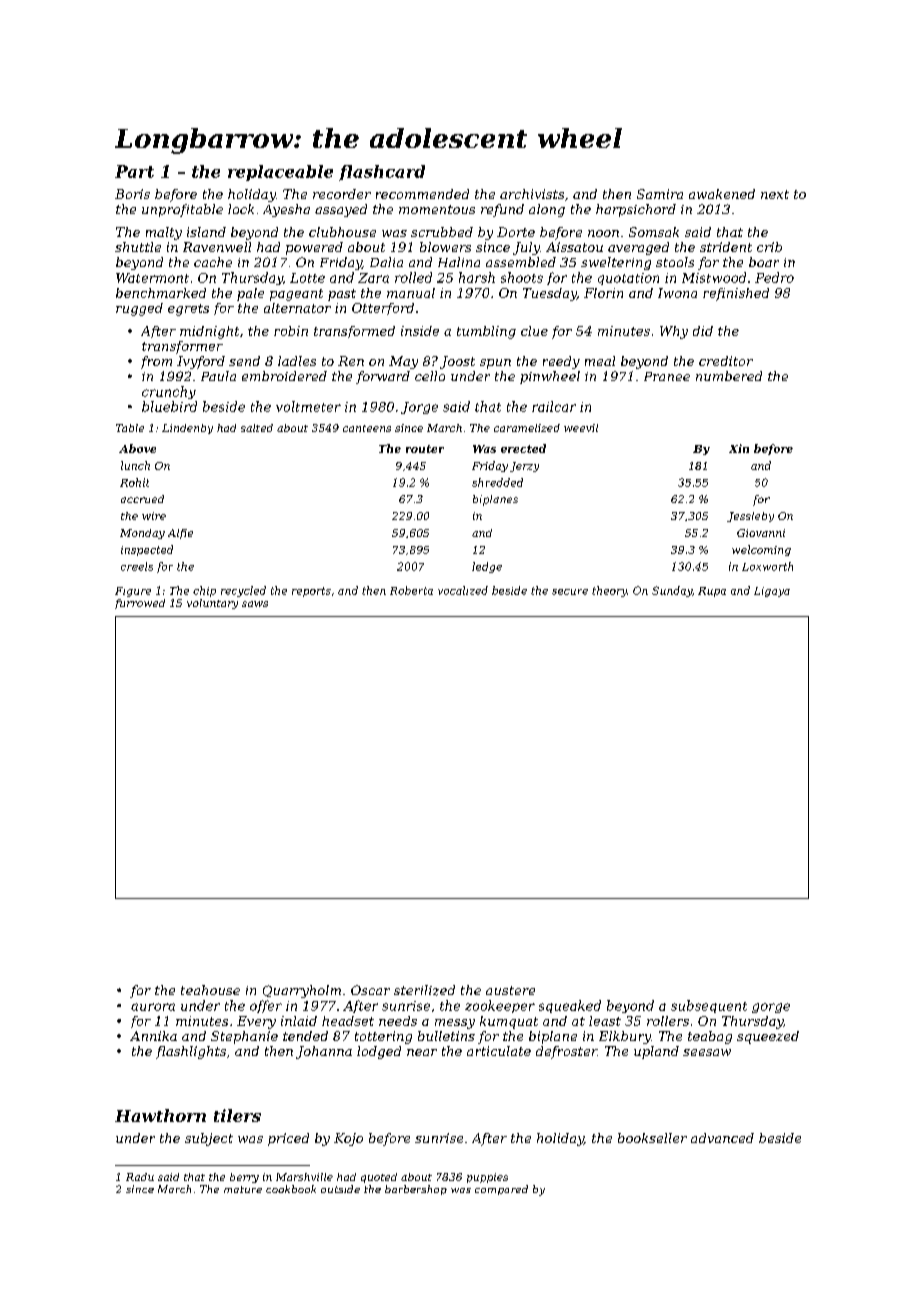 Image resolution: width=924 pixels, height=1308 pixels. I want to click on railcar, so click(554, 406).
